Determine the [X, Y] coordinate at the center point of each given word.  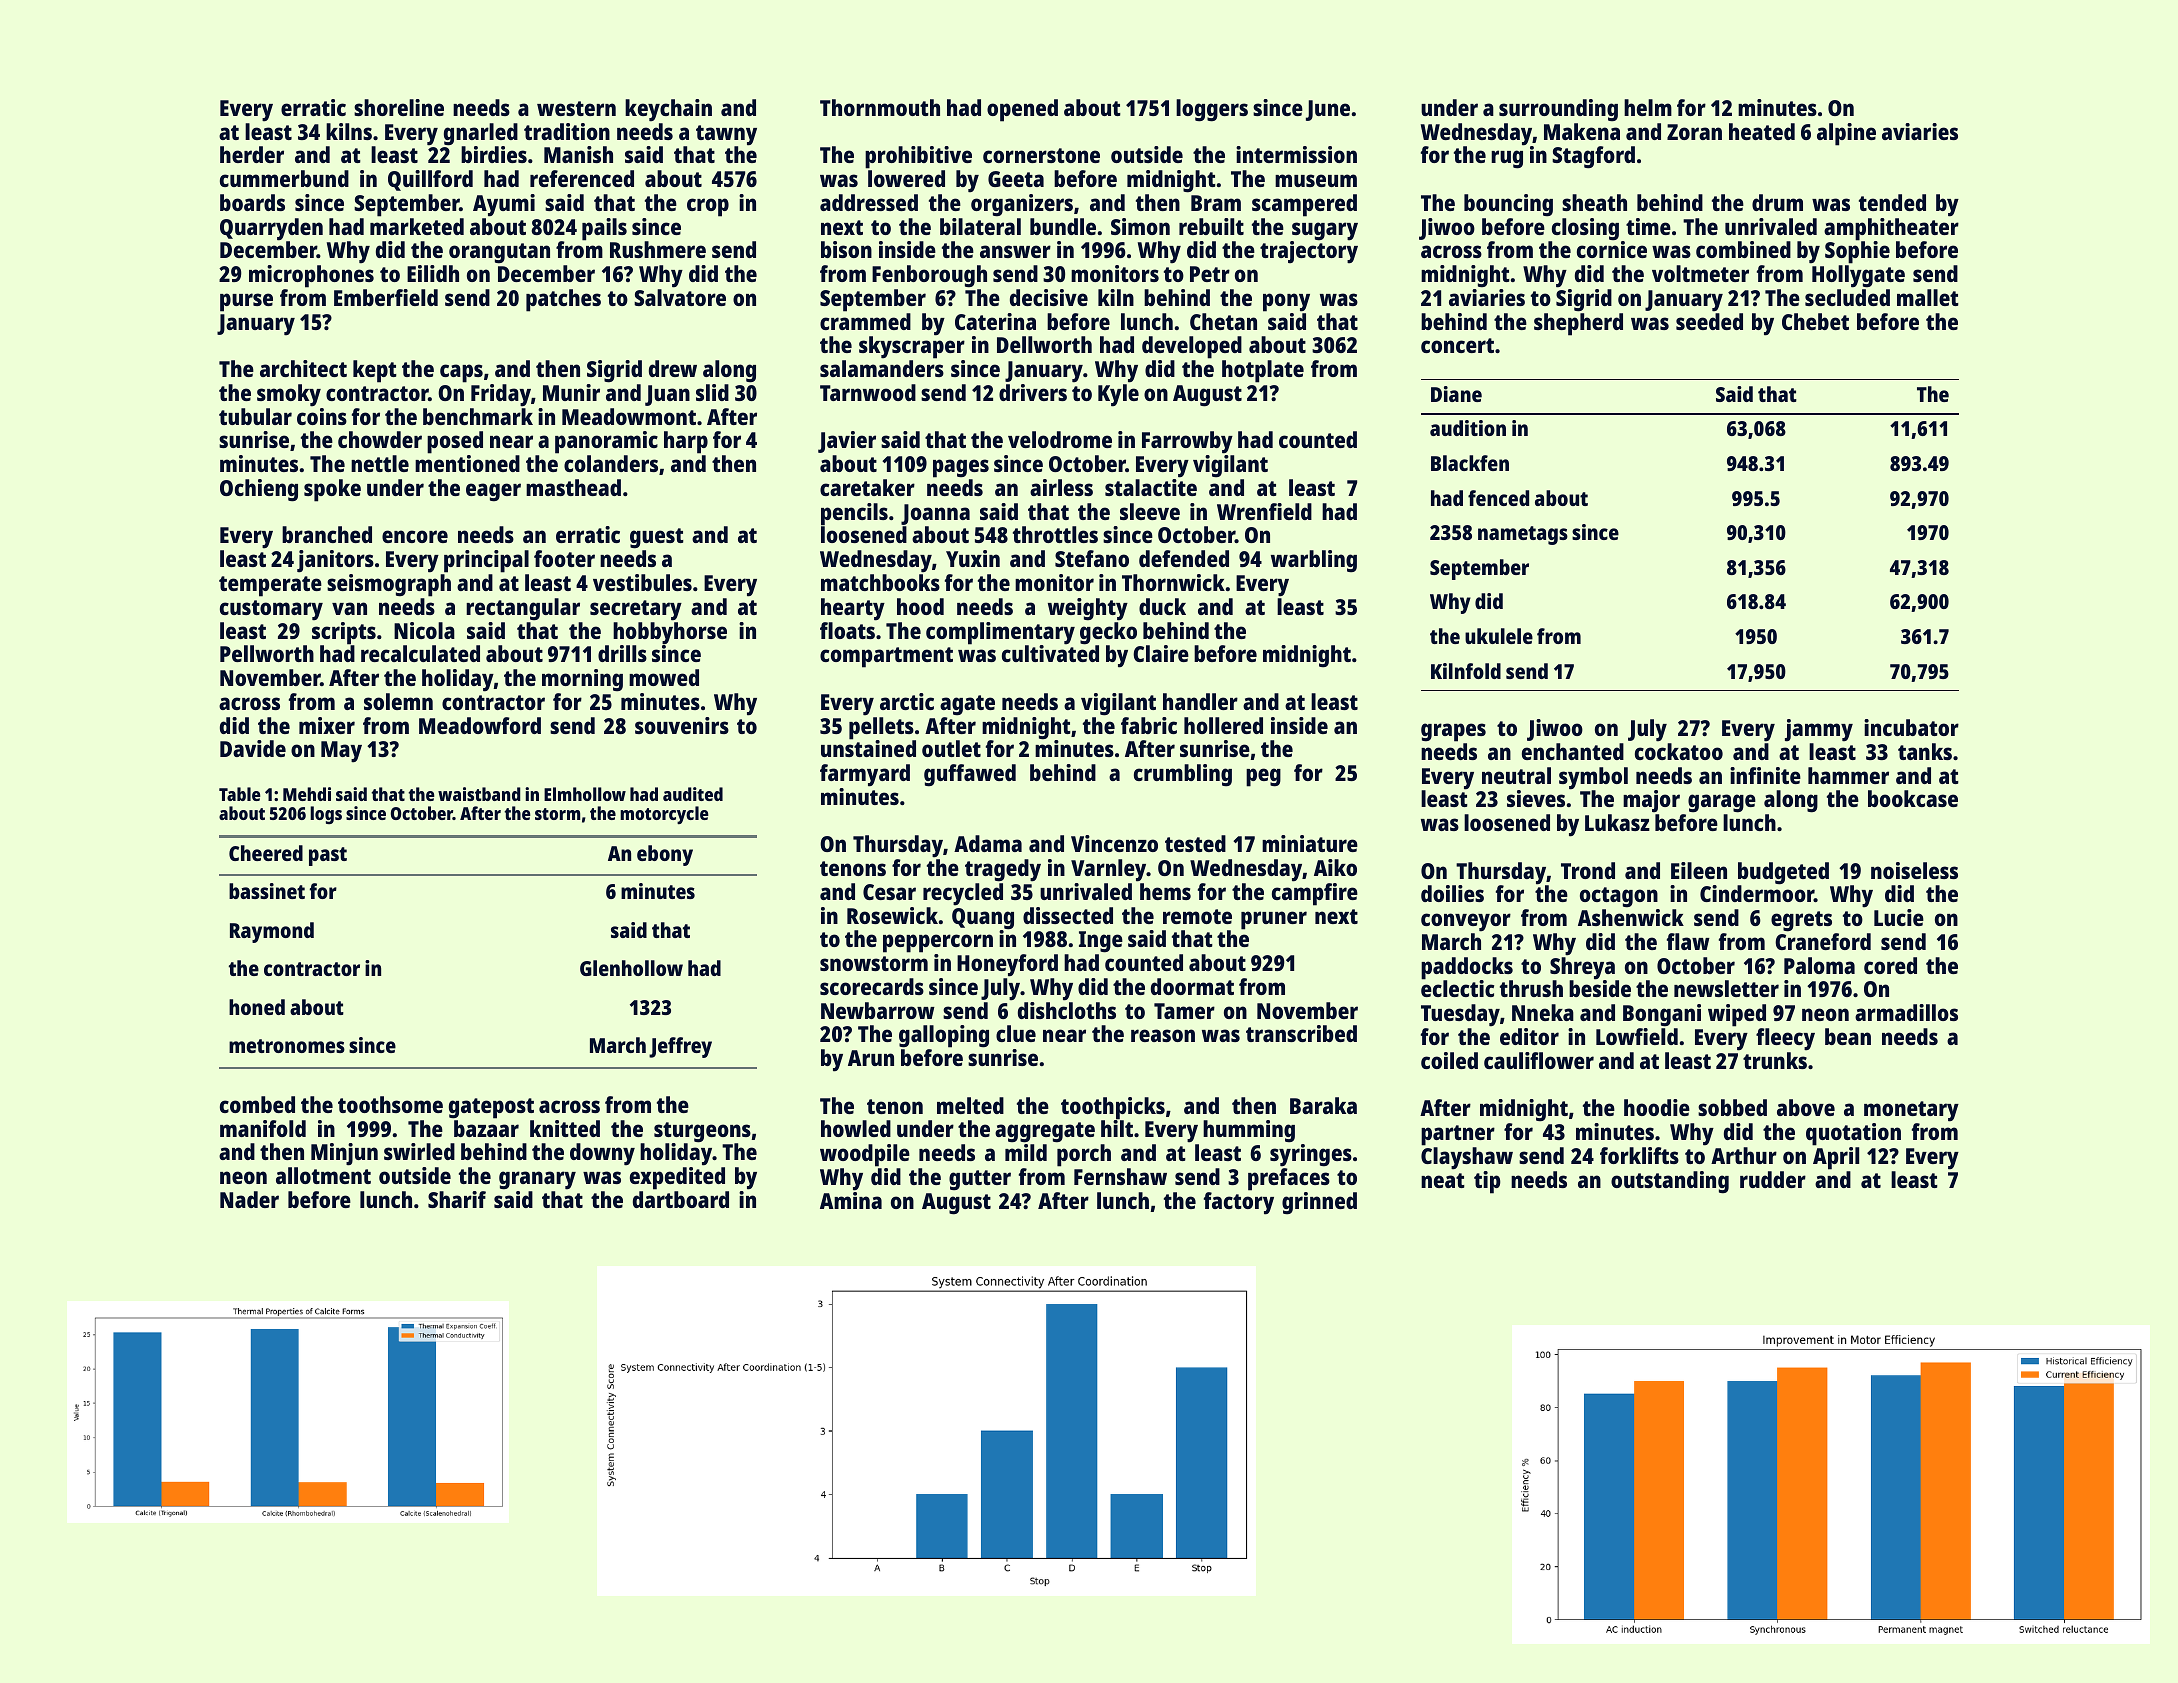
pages [961, 468]
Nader [249, 1199]
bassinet [267, 891]
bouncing [1508, 205]
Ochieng [259, 490]
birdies [494, 154]
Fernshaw [1120, 1176]
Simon [1140, 226]
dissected [1068, 915]
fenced [1498, 498]
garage [1722, 803]
